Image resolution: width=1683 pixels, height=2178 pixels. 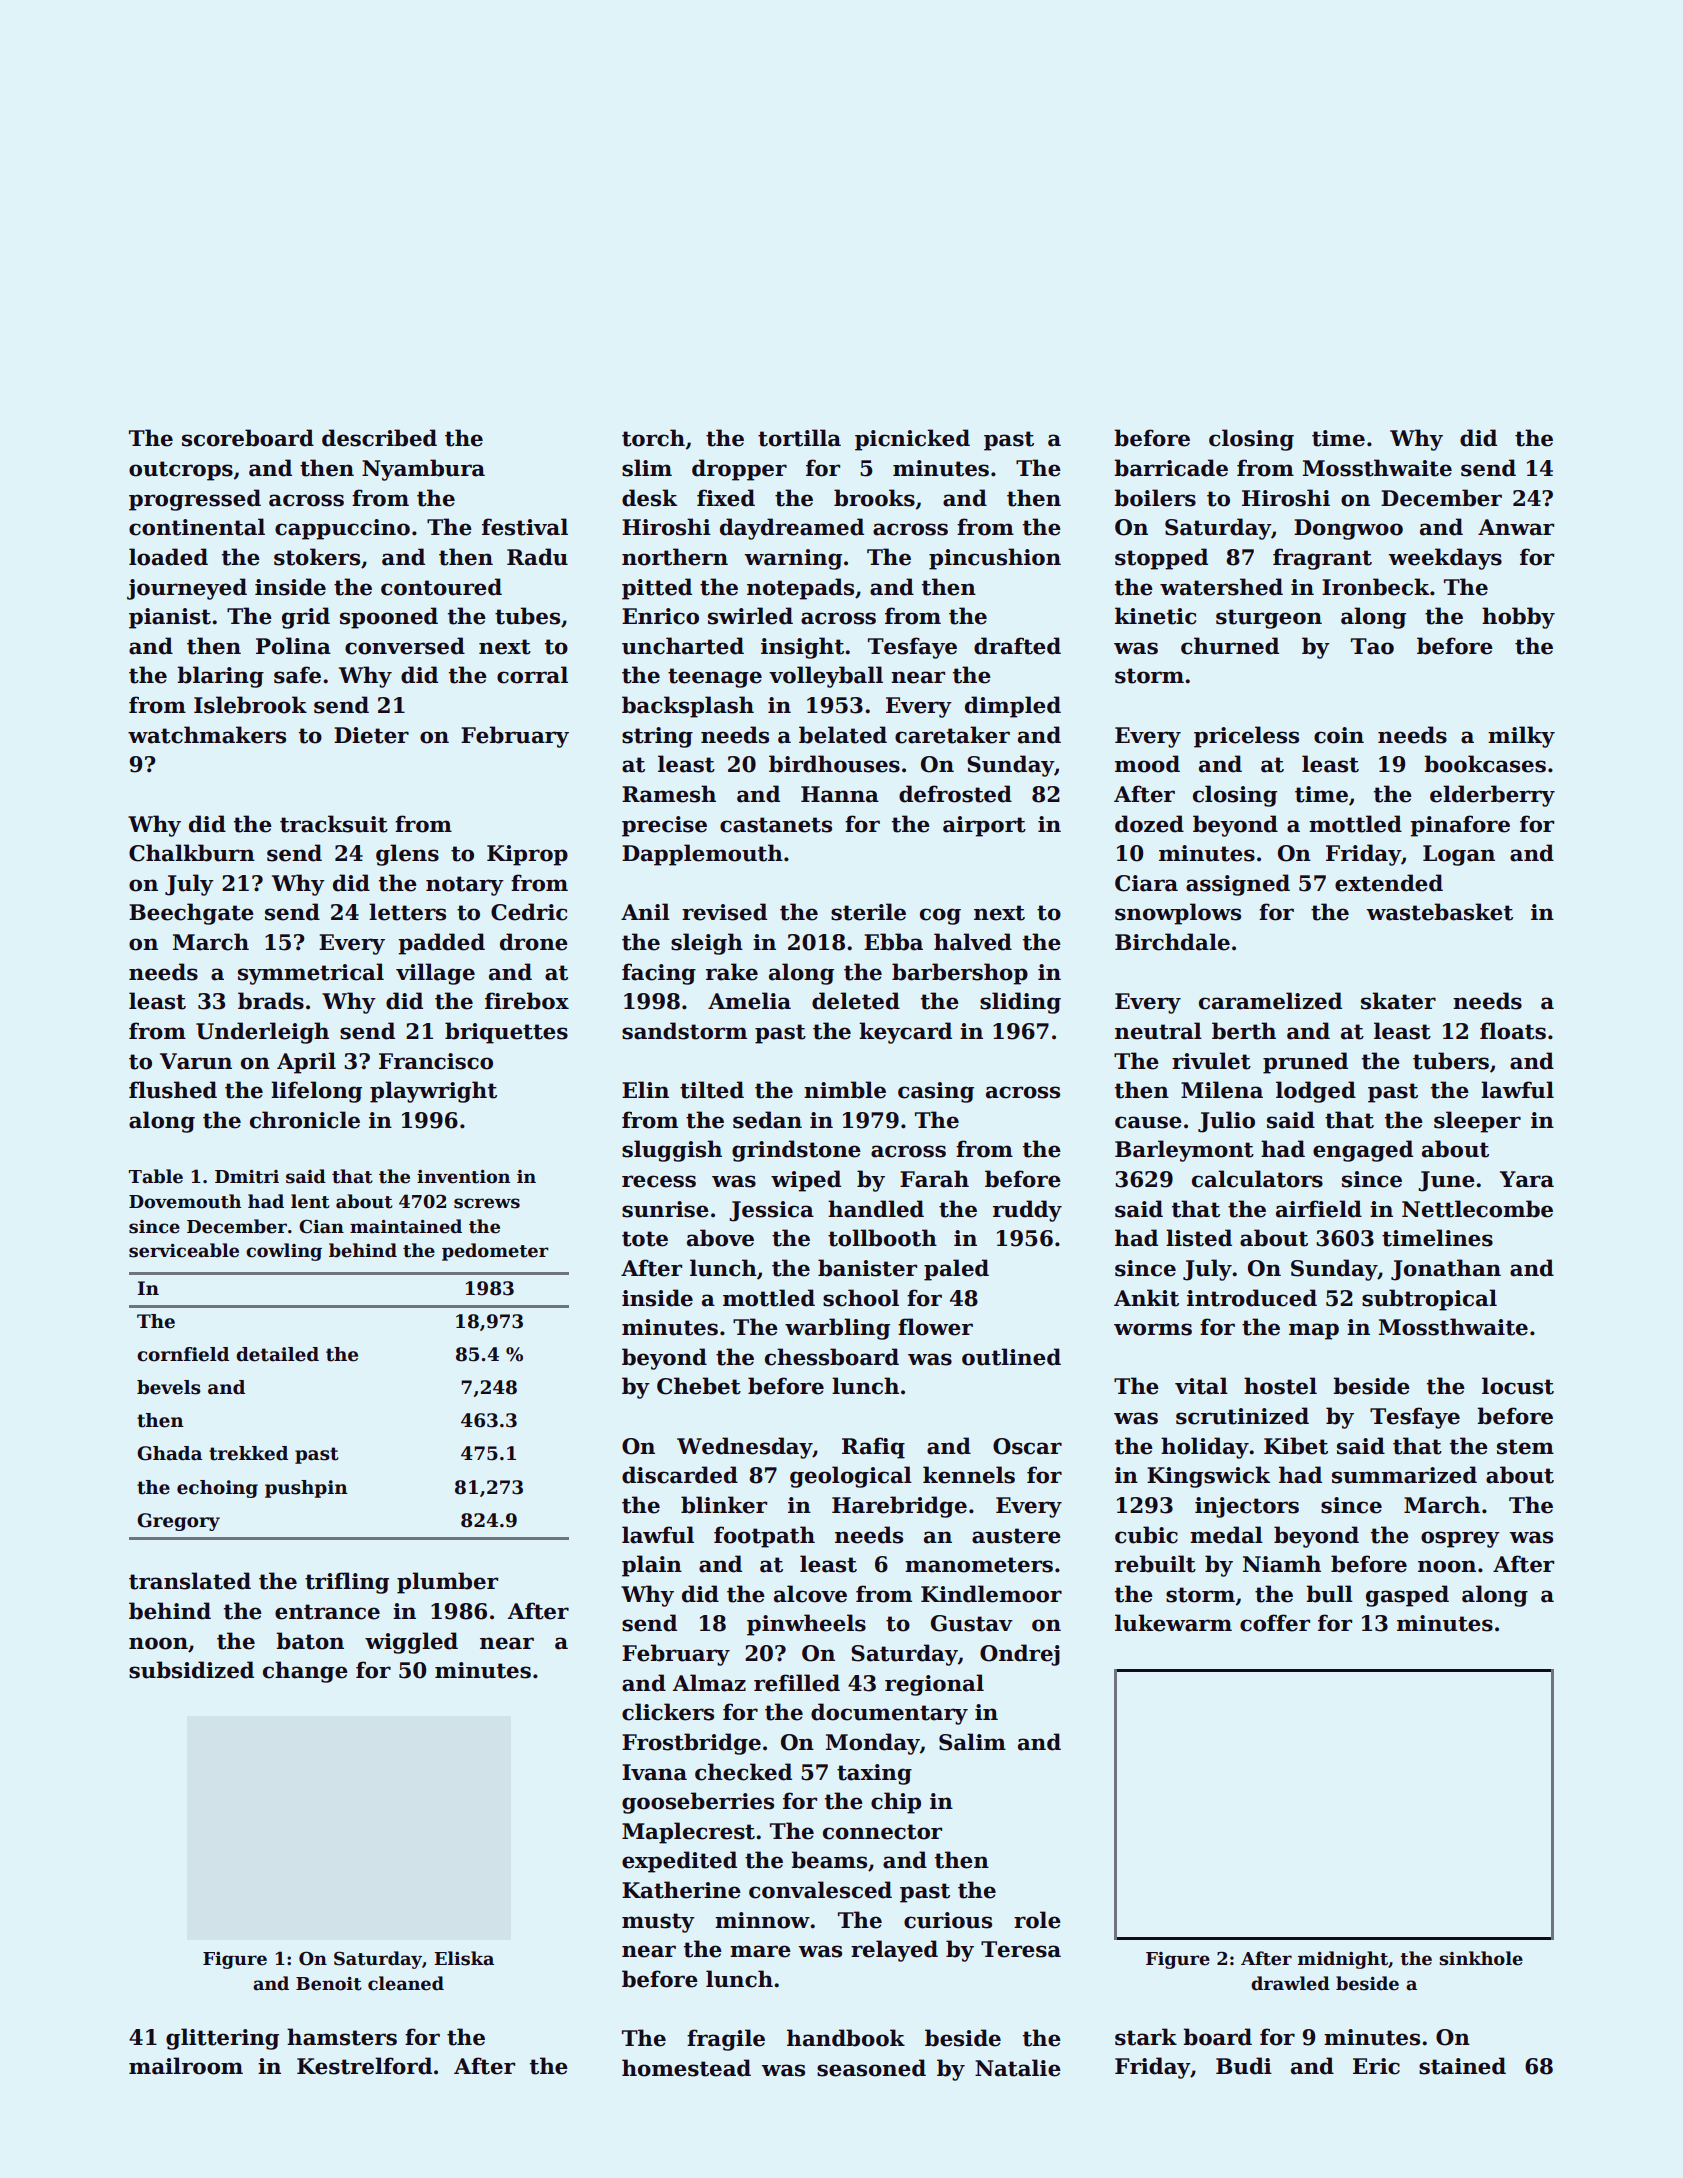 What do you see at coordinates (840, 794) in the screenshot?
I see `Hanna` at bounding box center [840, 794].
